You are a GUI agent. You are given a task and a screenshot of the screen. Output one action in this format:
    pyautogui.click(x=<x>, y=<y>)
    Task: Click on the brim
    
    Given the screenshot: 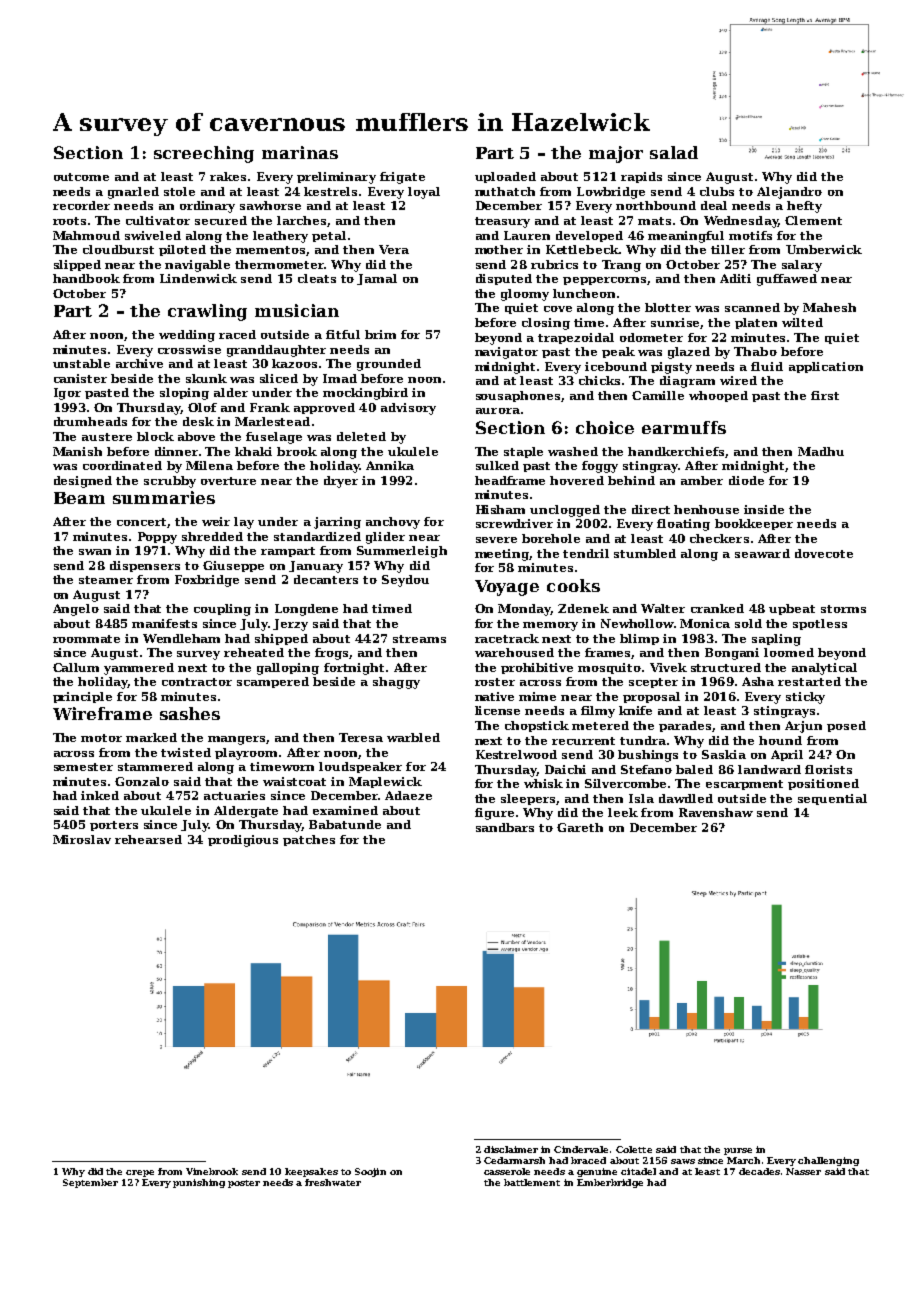 What is the action you would take?
    pyautogui.click(x=380, y=334)
